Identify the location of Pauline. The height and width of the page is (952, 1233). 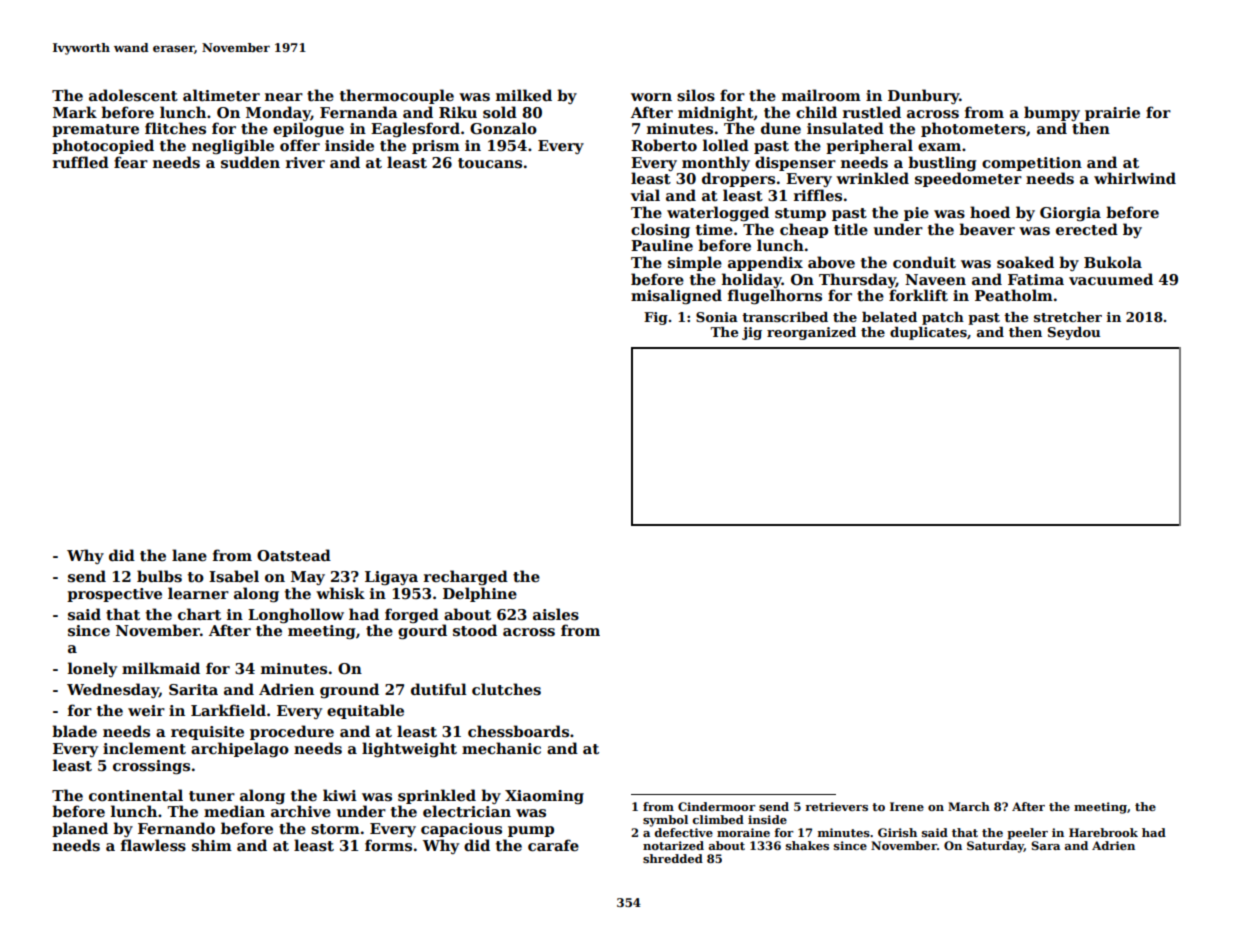
(662, 245).
